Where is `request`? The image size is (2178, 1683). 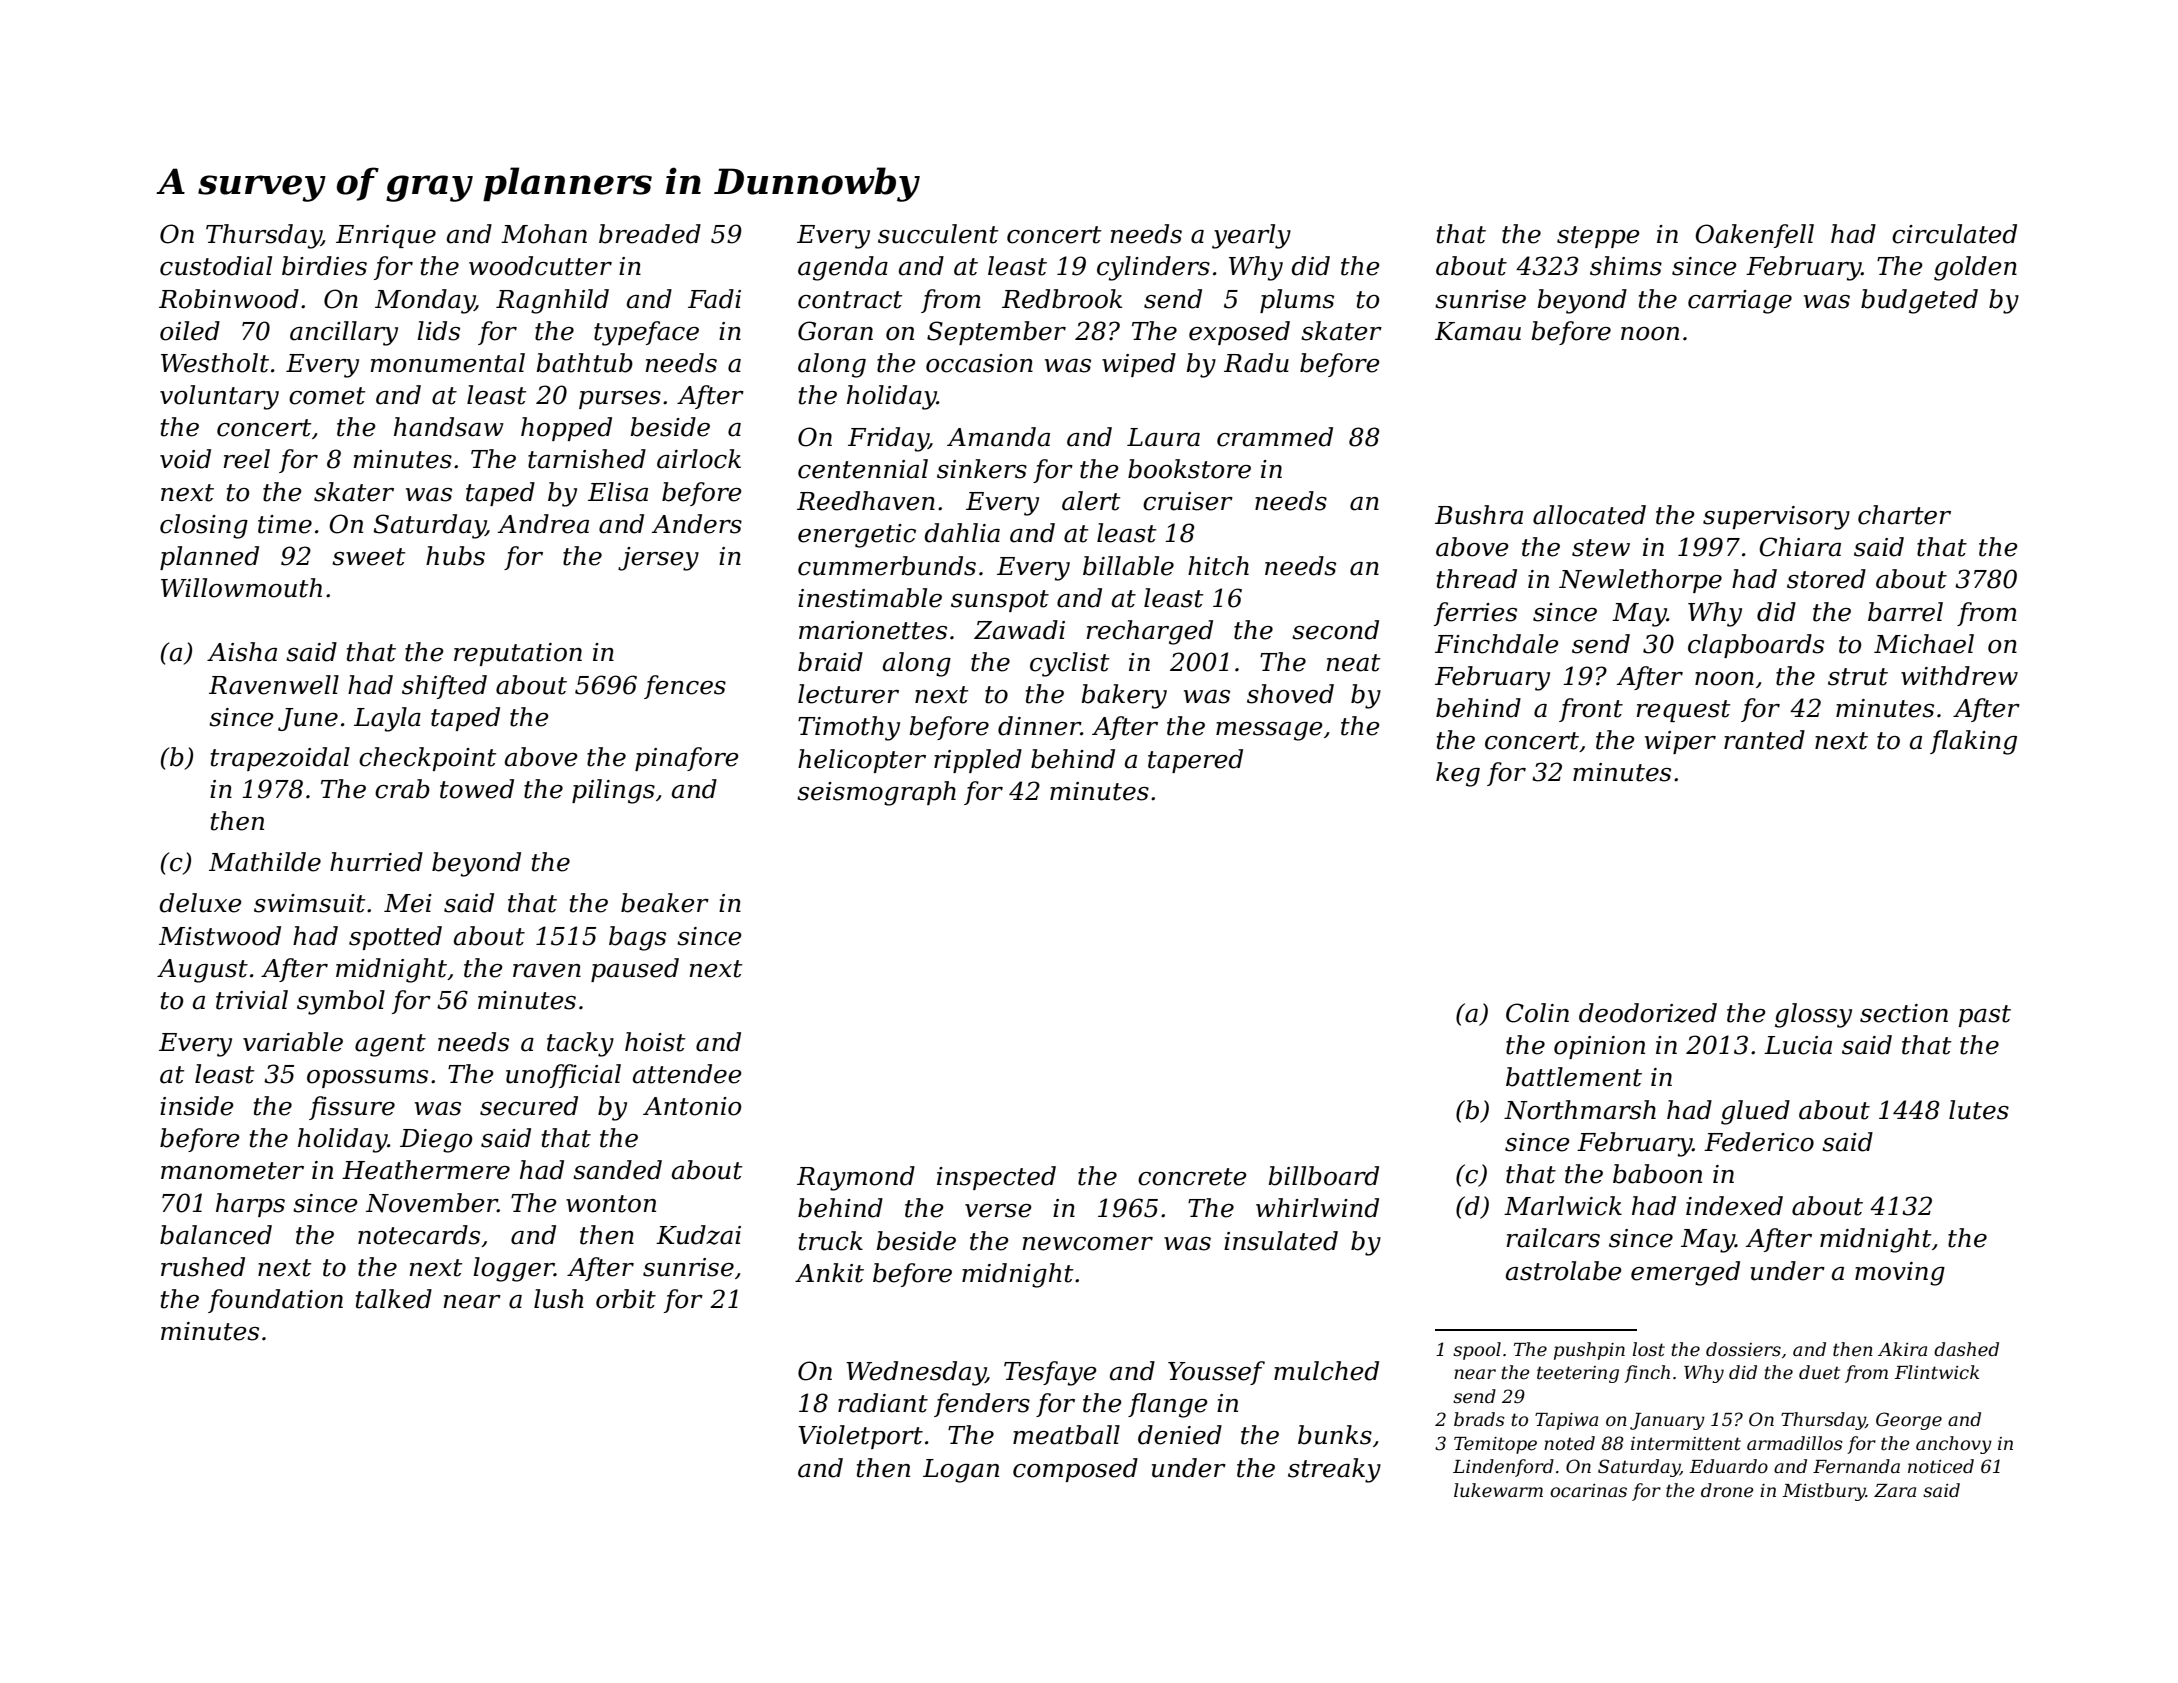 request is located at coordinates (1683, 711).
